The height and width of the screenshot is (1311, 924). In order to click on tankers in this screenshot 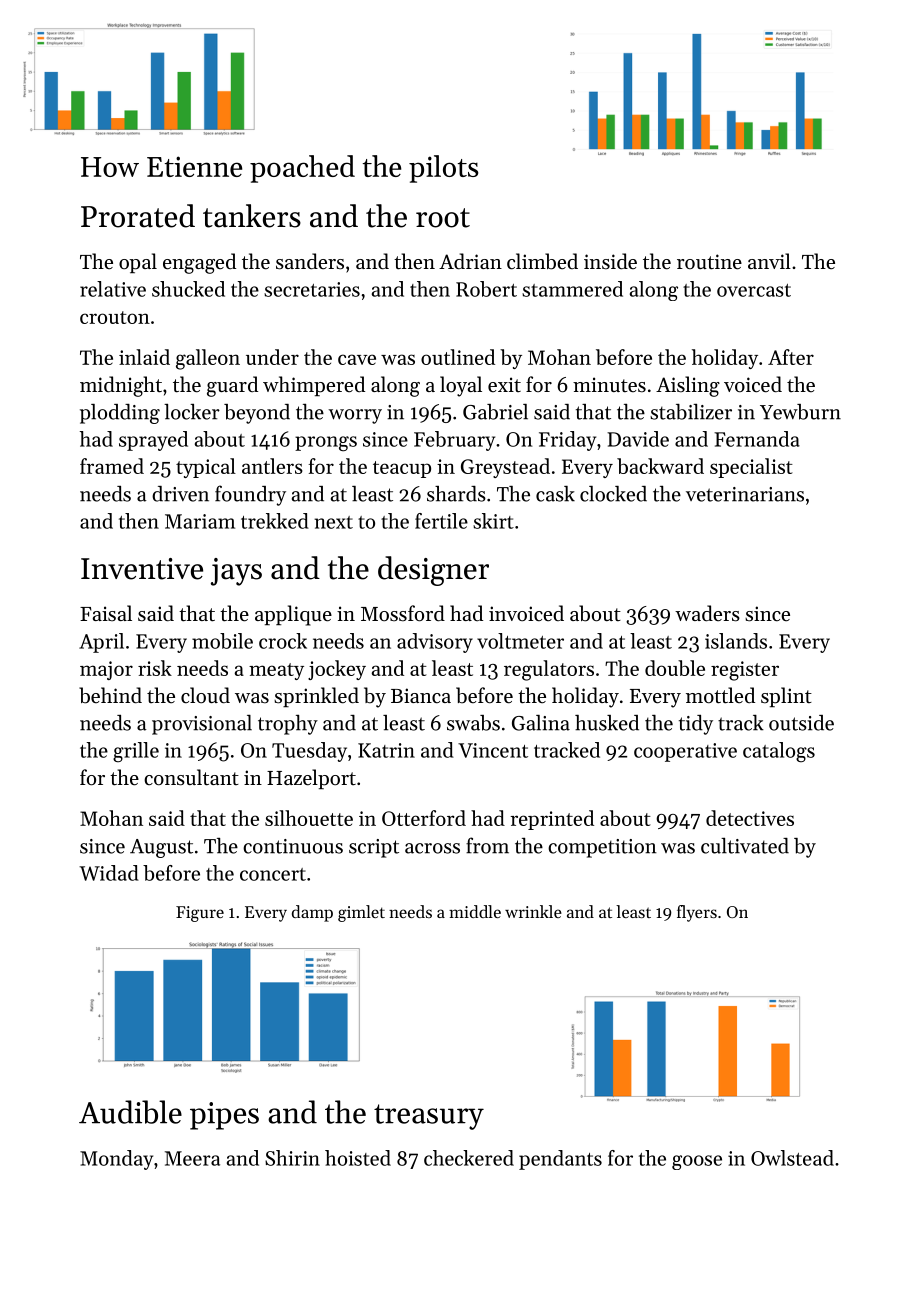, I will do `click(252, 216)`.
